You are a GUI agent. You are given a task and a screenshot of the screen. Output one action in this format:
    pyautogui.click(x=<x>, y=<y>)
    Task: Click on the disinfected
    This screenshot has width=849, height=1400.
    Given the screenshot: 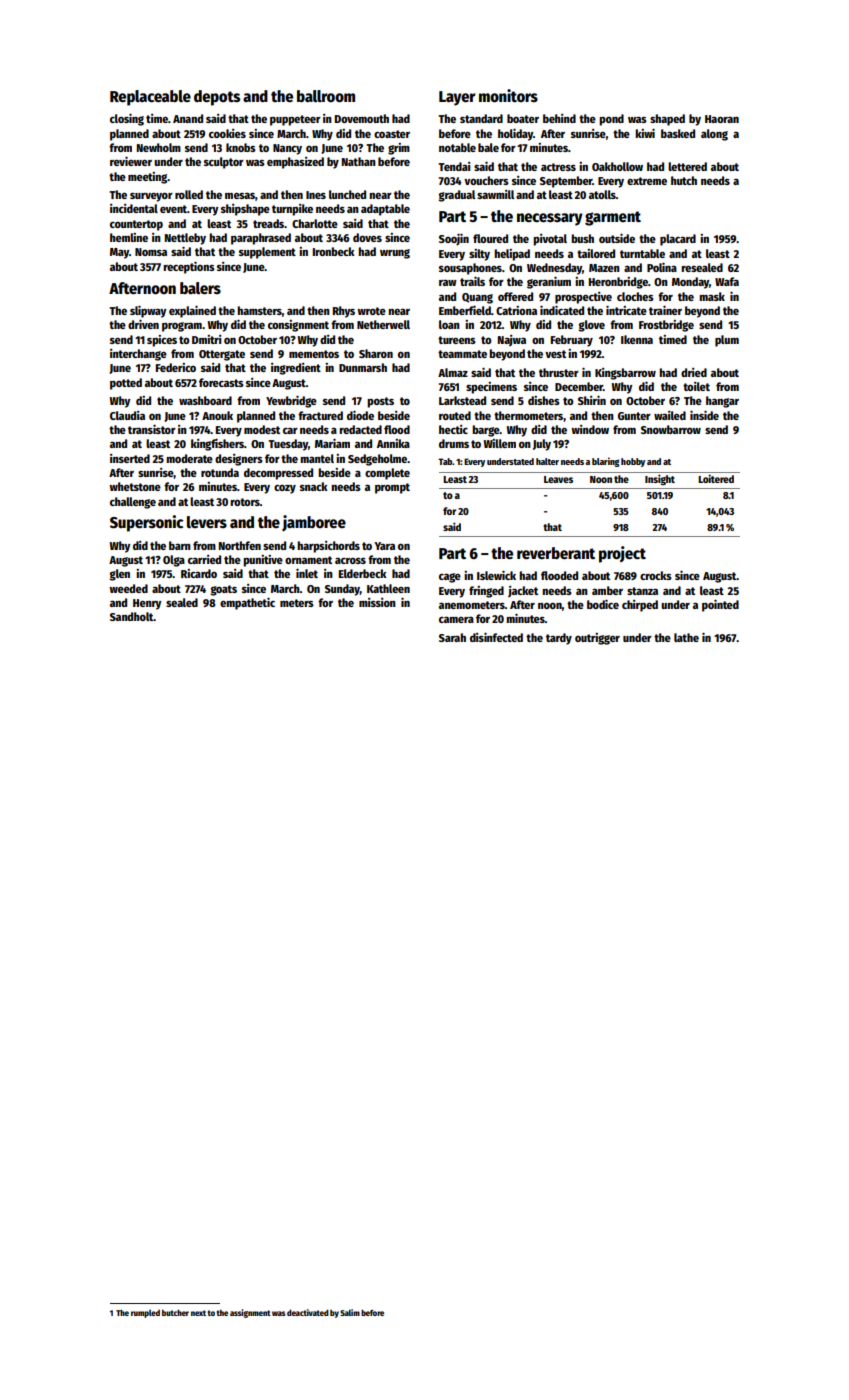 What is the action you would take?
    pyautogui.click(x=496, y=637)
